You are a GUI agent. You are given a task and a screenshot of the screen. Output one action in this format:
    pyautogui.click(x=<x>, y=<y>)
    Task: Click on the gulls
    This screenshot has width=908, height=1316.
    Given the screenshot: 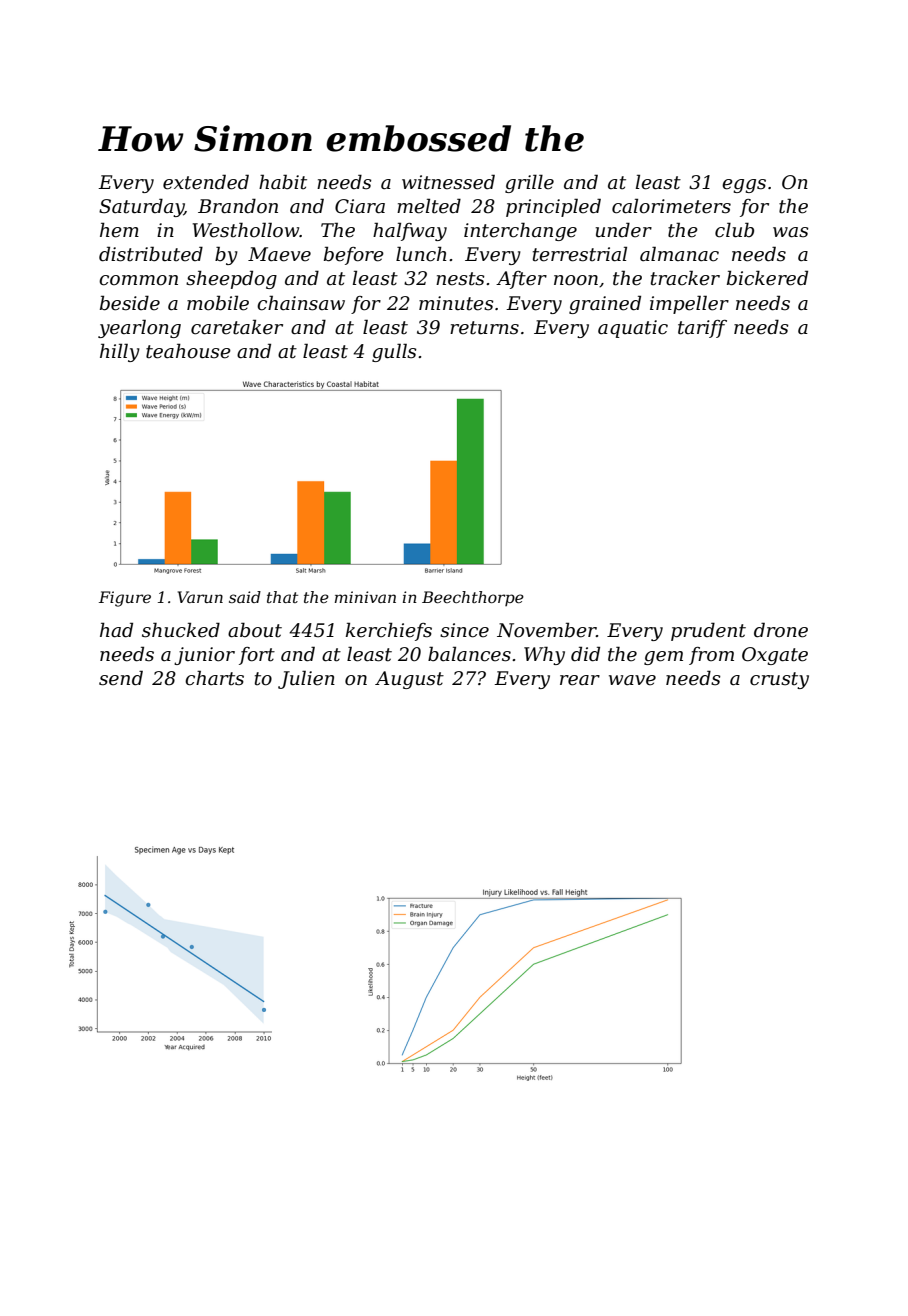 What is the action you would take?
    pyautogui.click(x=394, y=352)
